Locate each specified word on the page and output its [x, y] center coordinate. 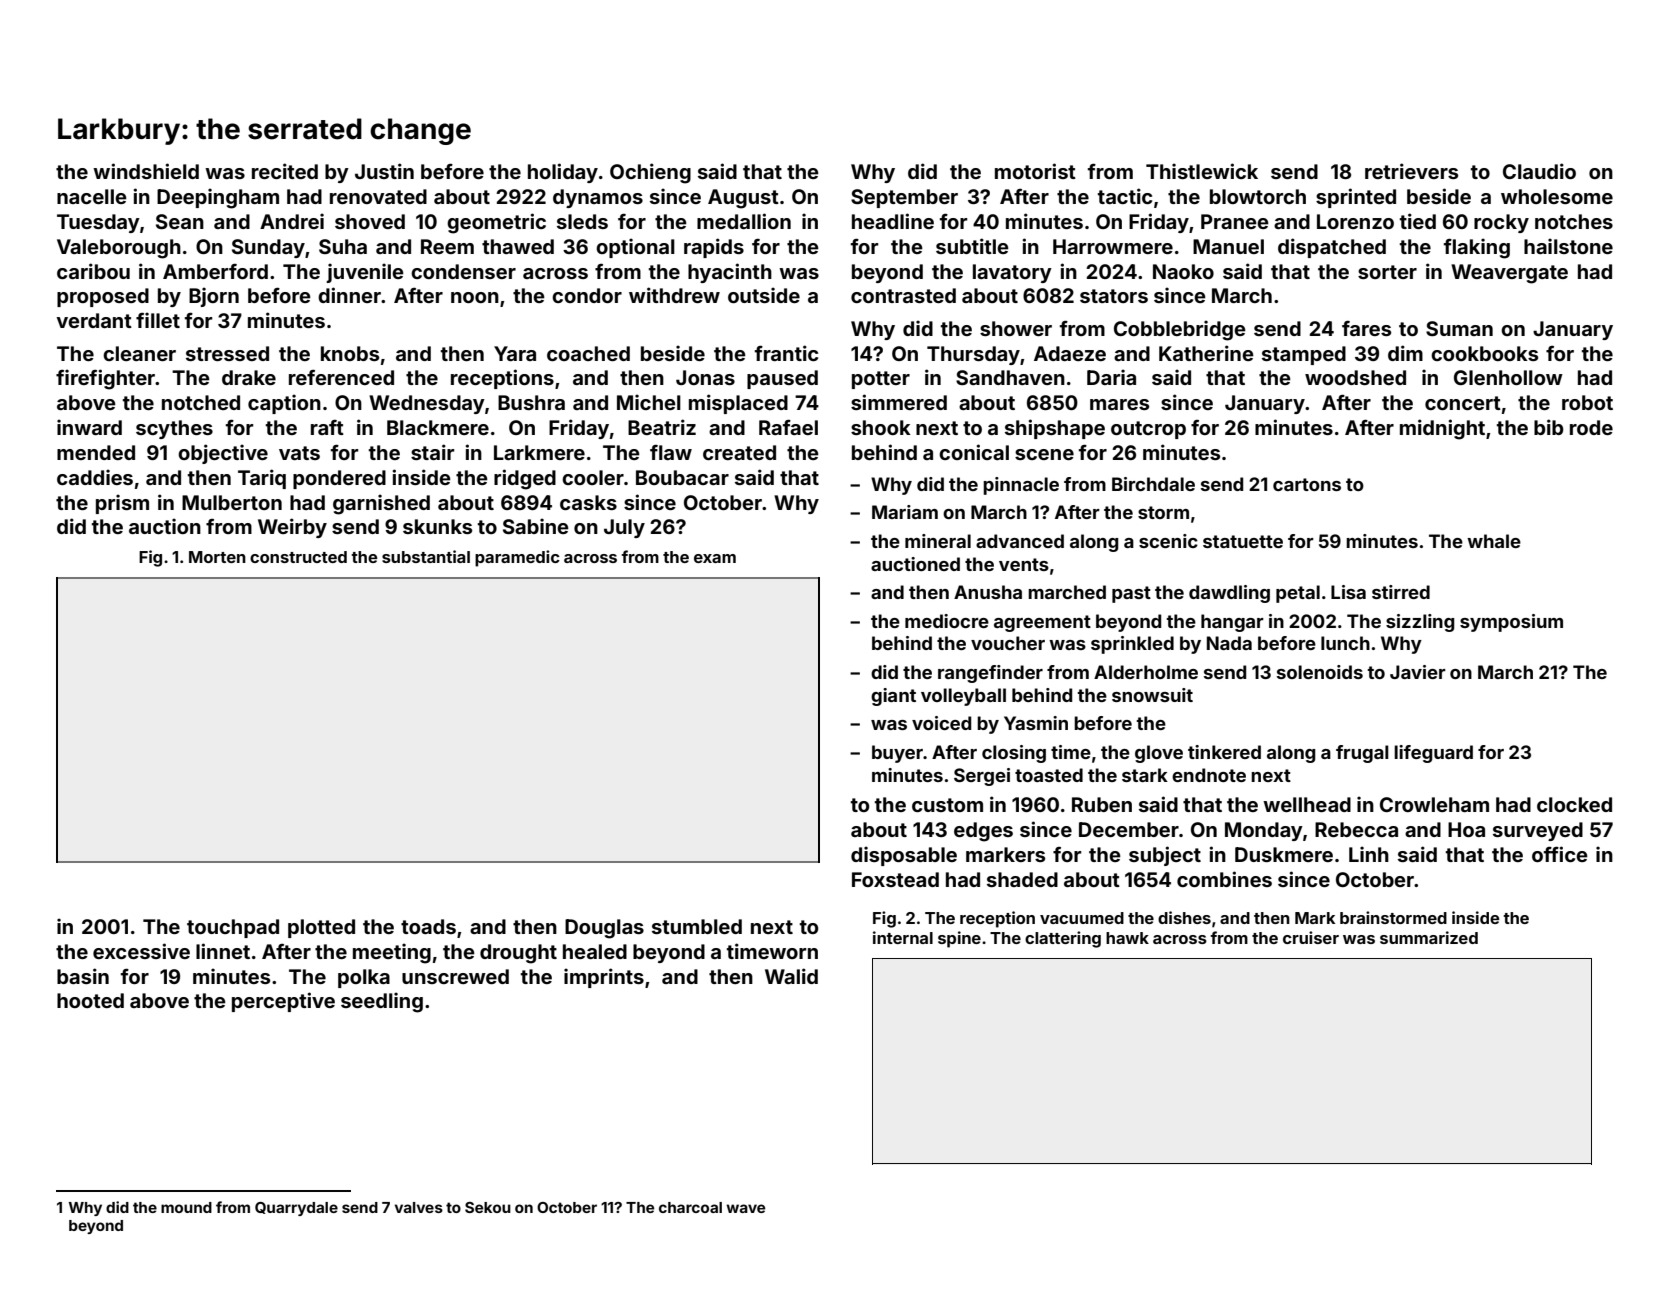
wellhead [1307, 804]
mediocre [947, 621]
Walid [791, 976]
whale [1494, 541]
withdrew [674, 295]
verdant [94, 320]
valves [419, 1207]
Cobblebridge [1180, 330]
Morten [217, 557]
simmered [899, 402]
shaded [1022, 879]
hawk [1127, 938]
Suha [343, 246]
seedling [382, 1002]
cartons [1307, 484]
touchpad [233, 928]
